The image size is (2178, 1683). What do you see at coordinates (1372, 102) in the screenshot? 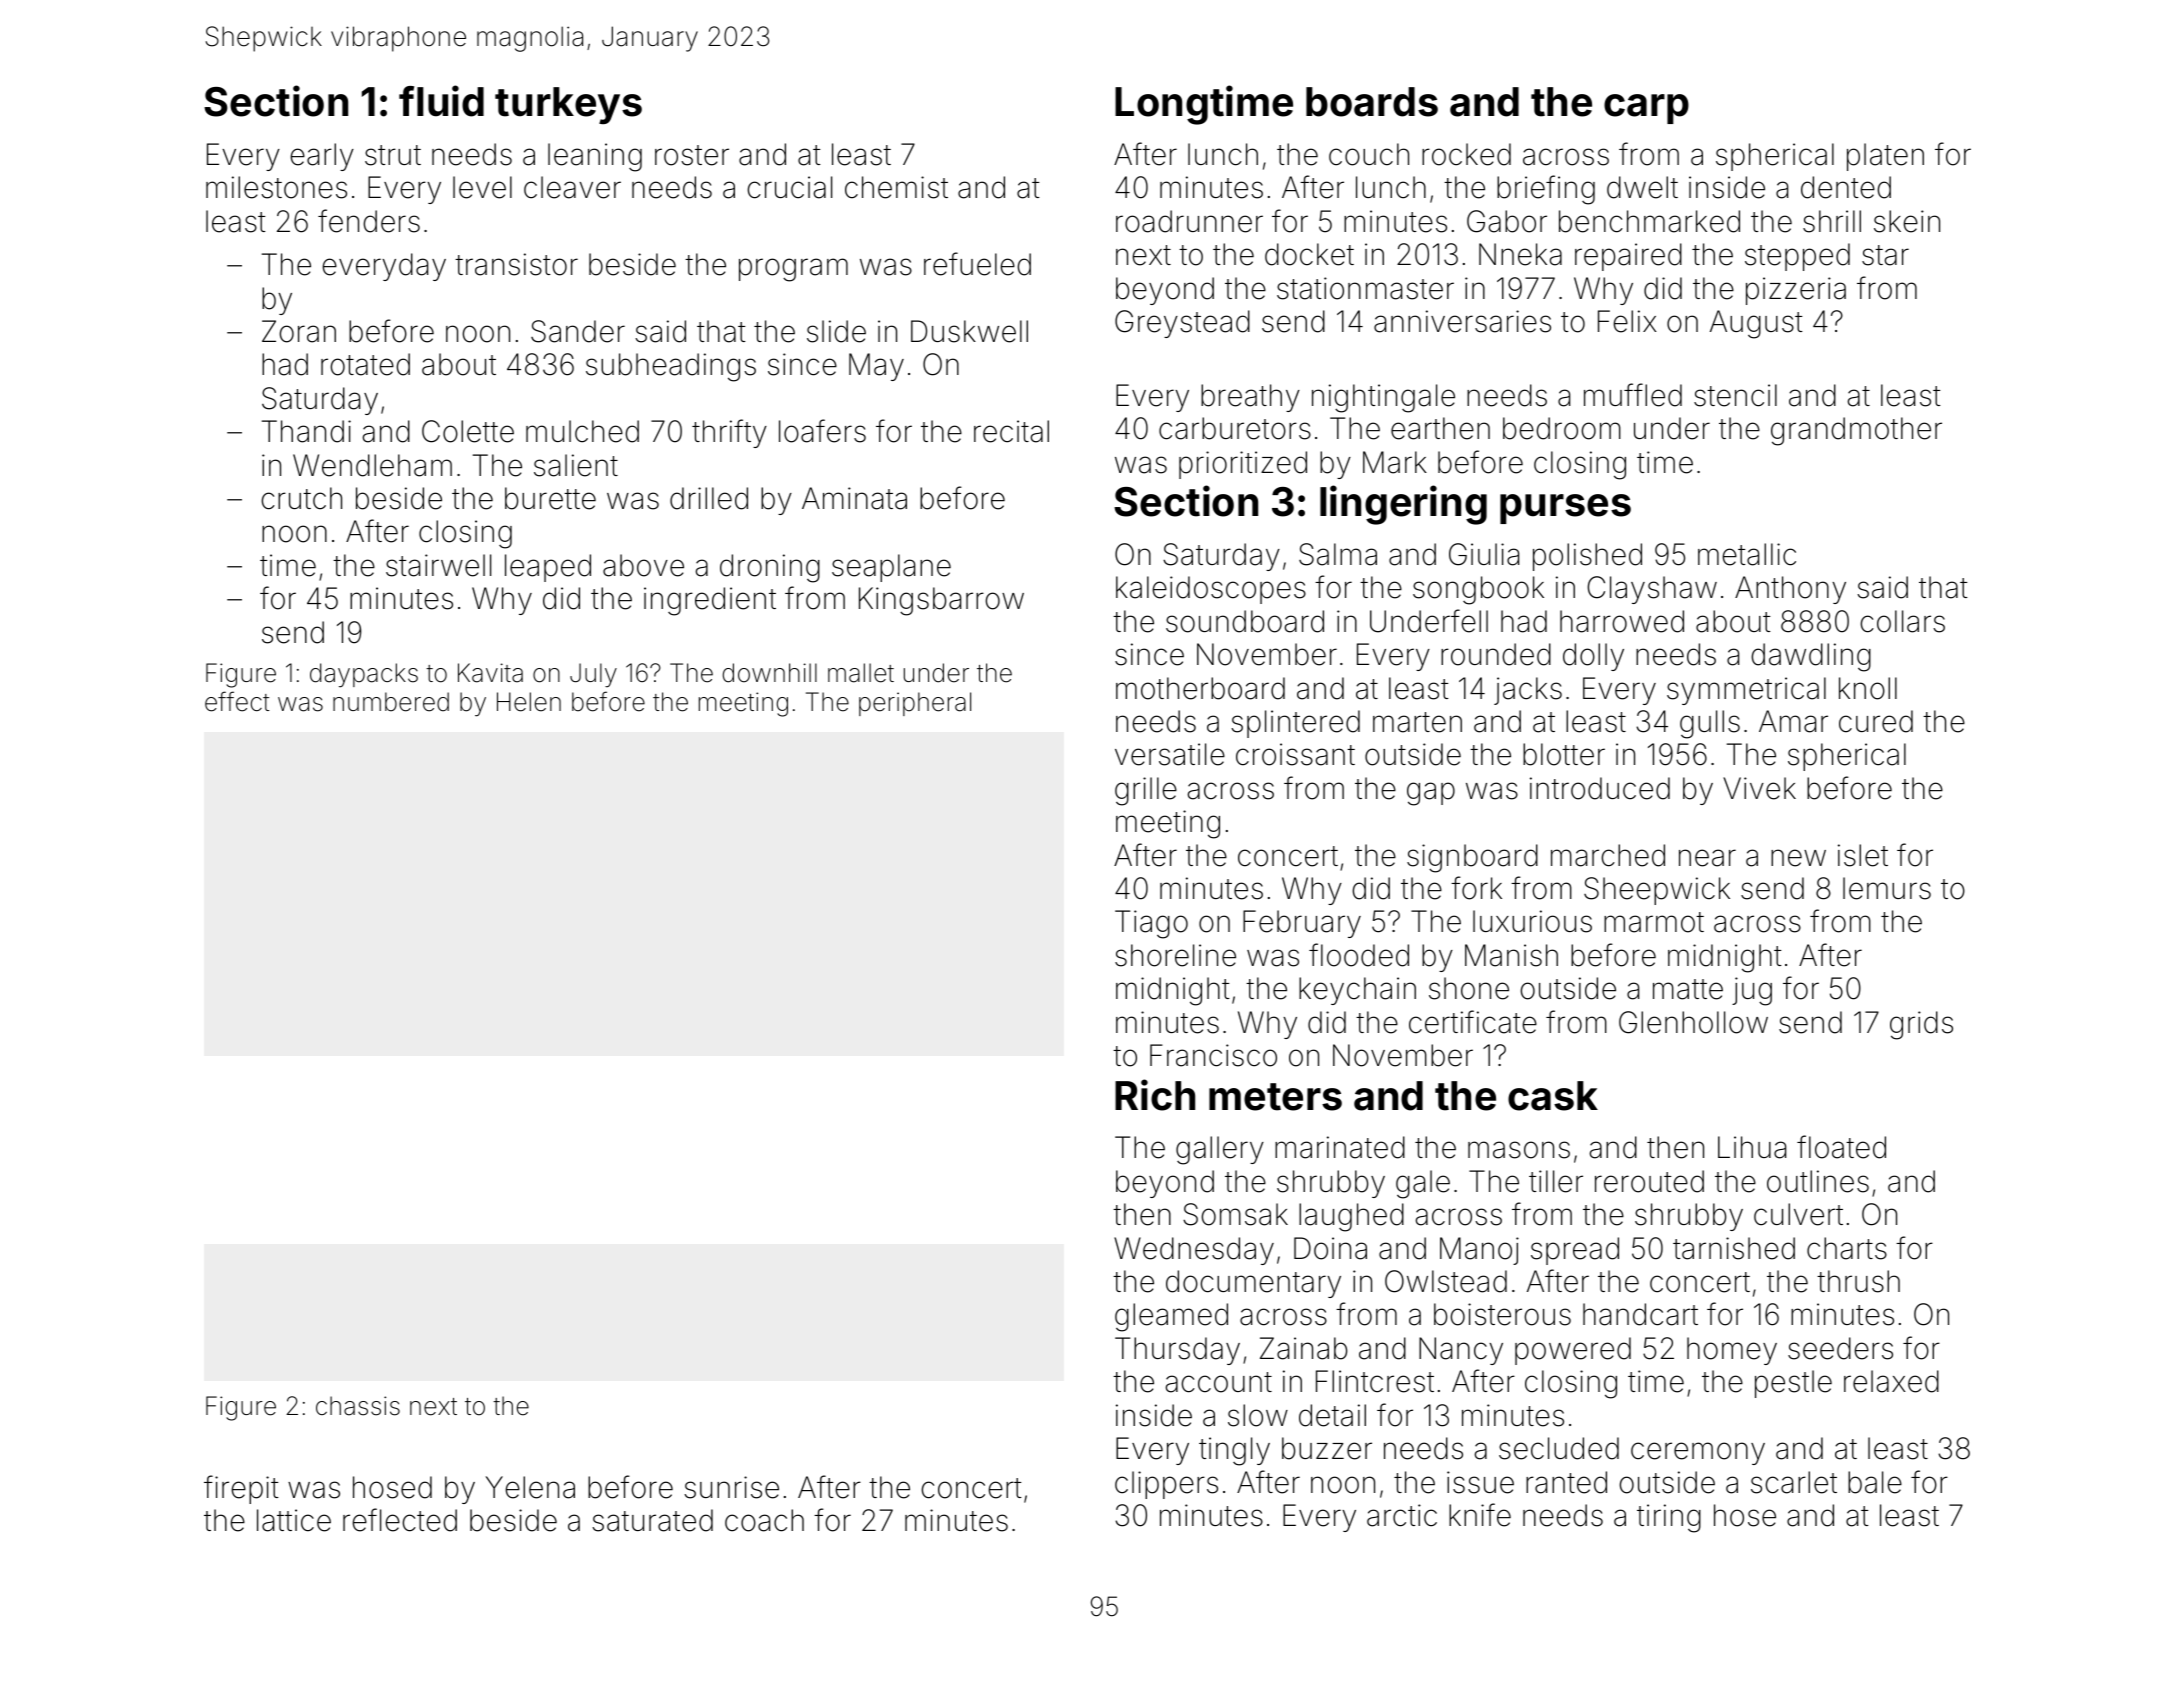
I see `boards` at bounding box center [1372, 102].
